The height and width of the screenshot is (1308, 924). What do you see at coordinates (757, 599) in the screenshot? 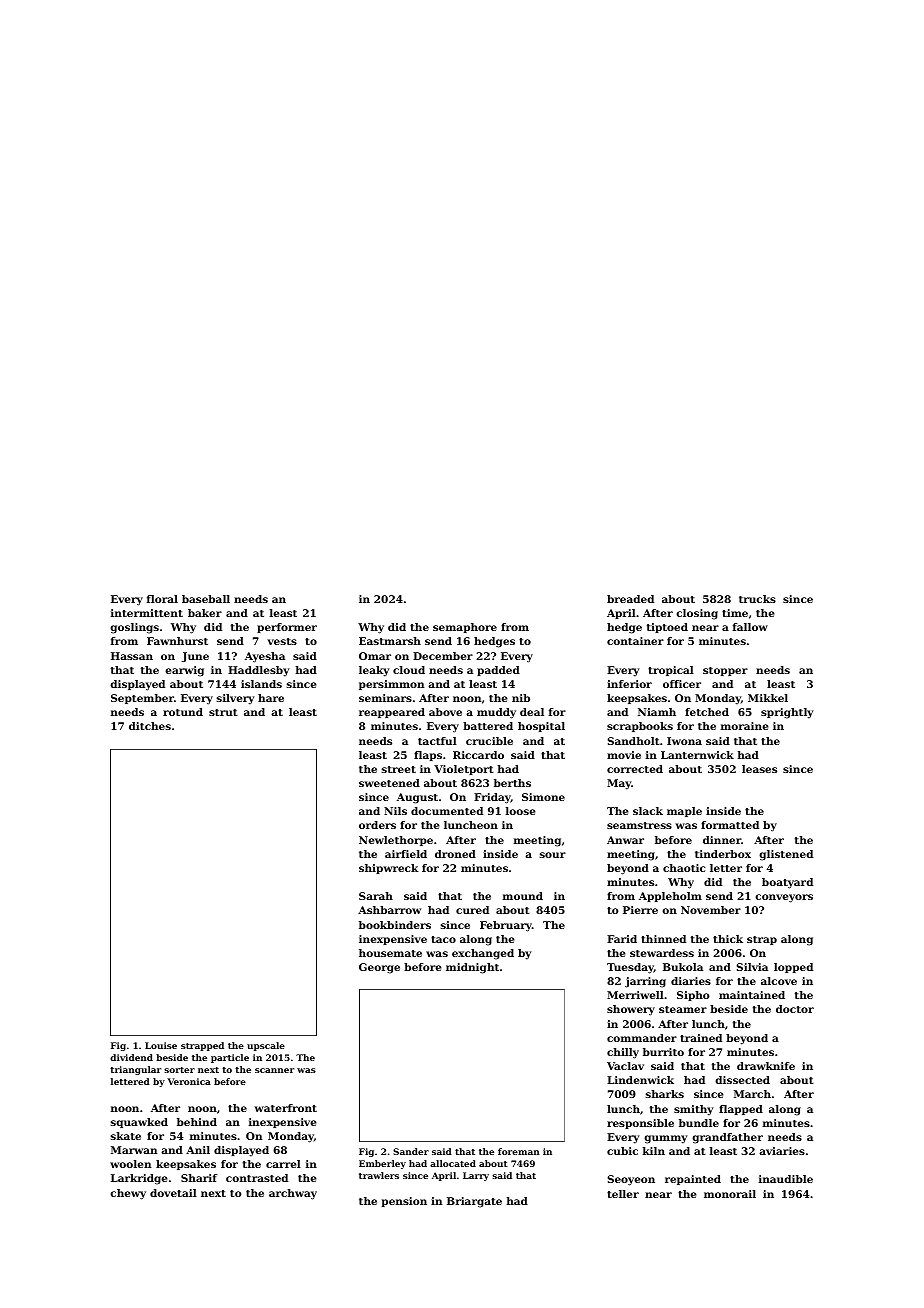
I see `trucks` at bounding box center [757, 599].
